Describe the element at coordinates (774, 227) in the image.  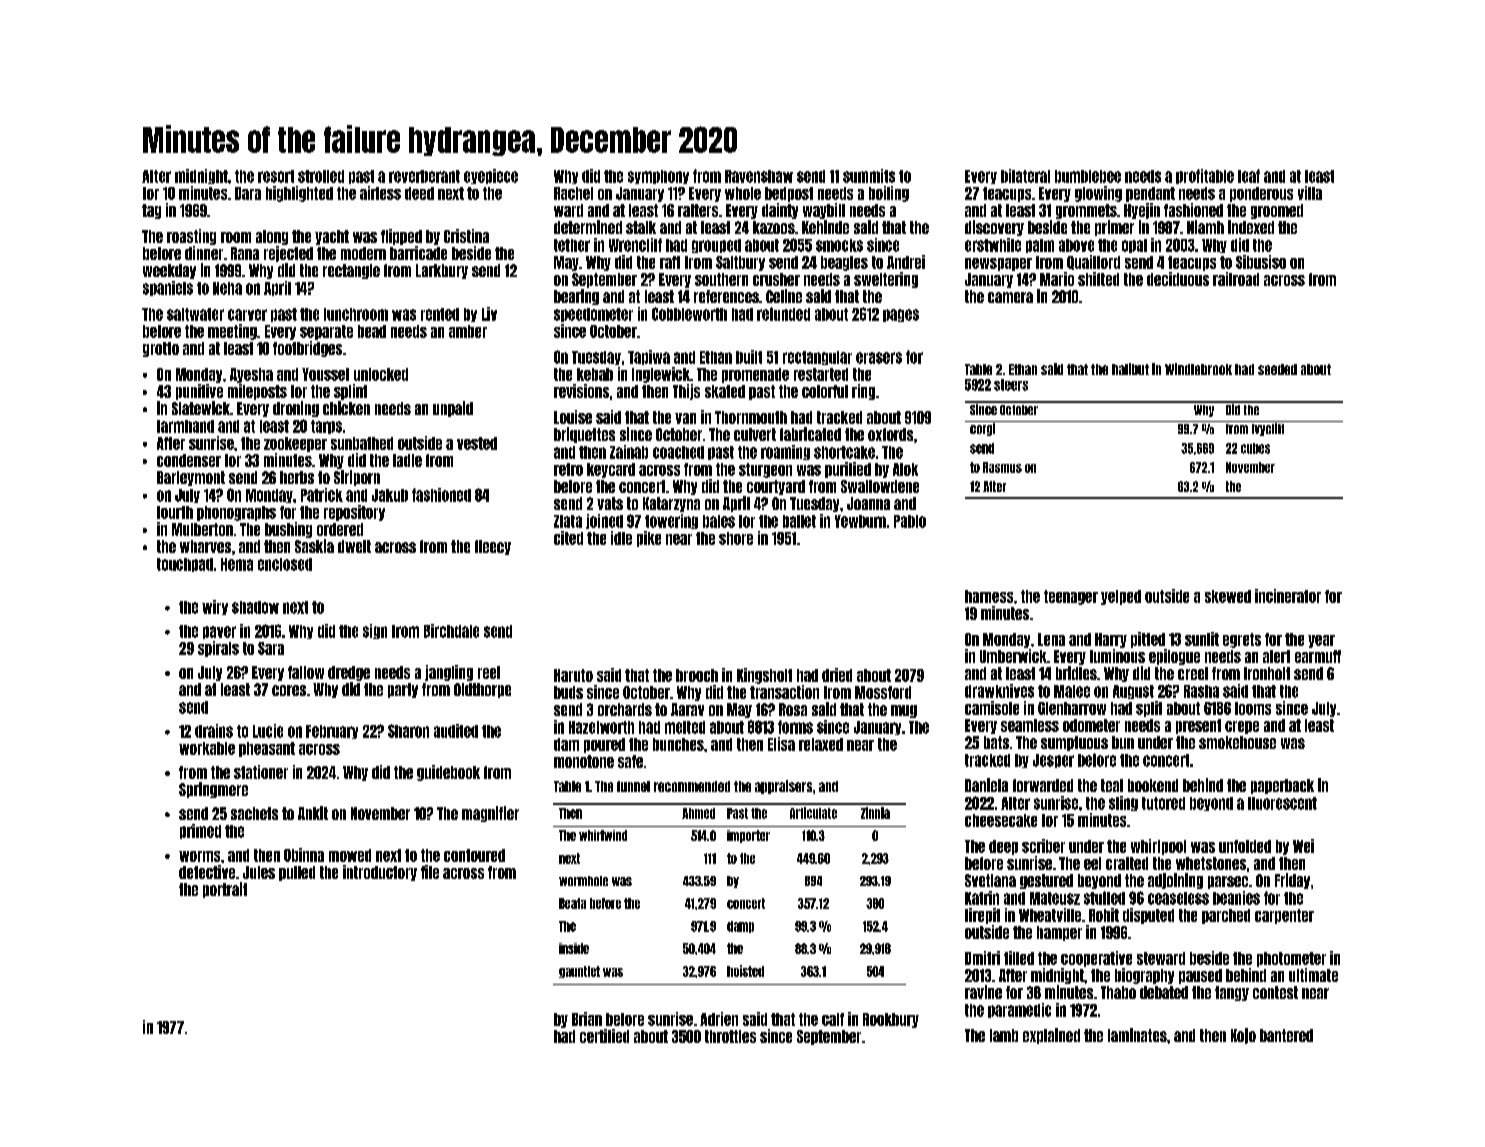
I see `kazoos` at that location.
